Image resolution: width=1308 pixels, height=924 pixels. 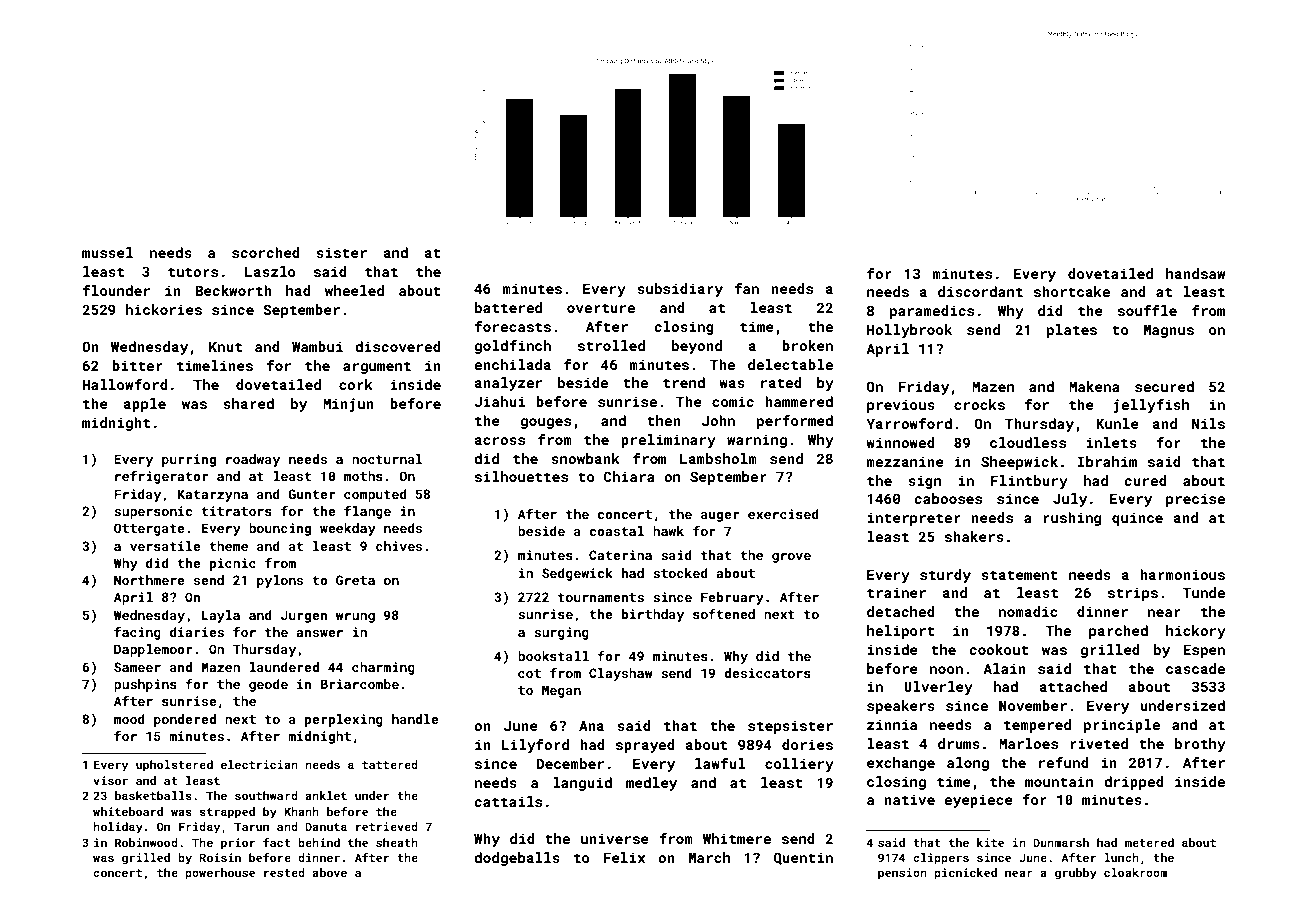 What do you see at coordinates (1149, 842) in the screenshot?
I see `metered` at bounding box center [1149, 842].
